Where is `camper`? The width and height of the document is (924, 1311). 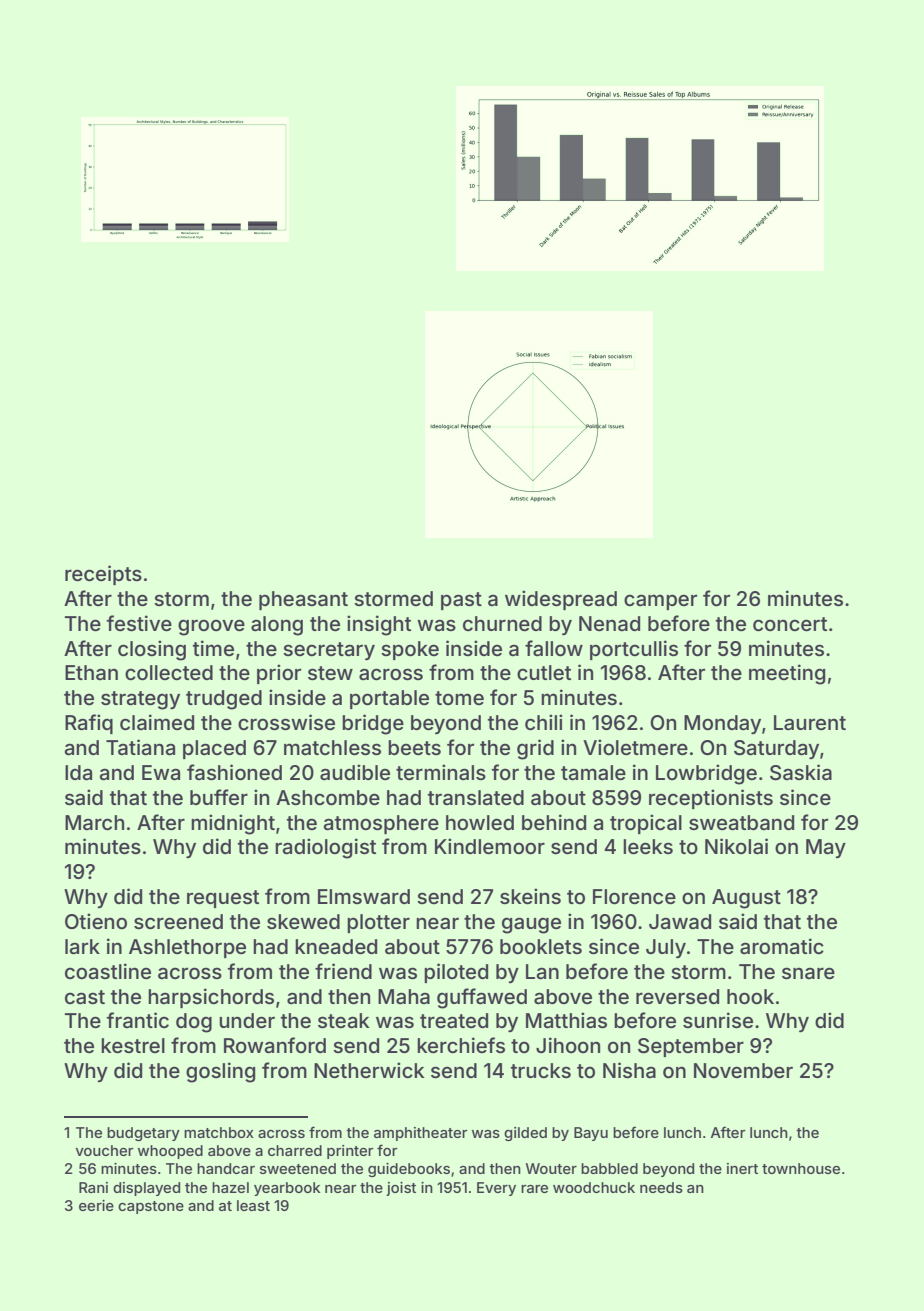 camper is located at coordinates (660, 602).
